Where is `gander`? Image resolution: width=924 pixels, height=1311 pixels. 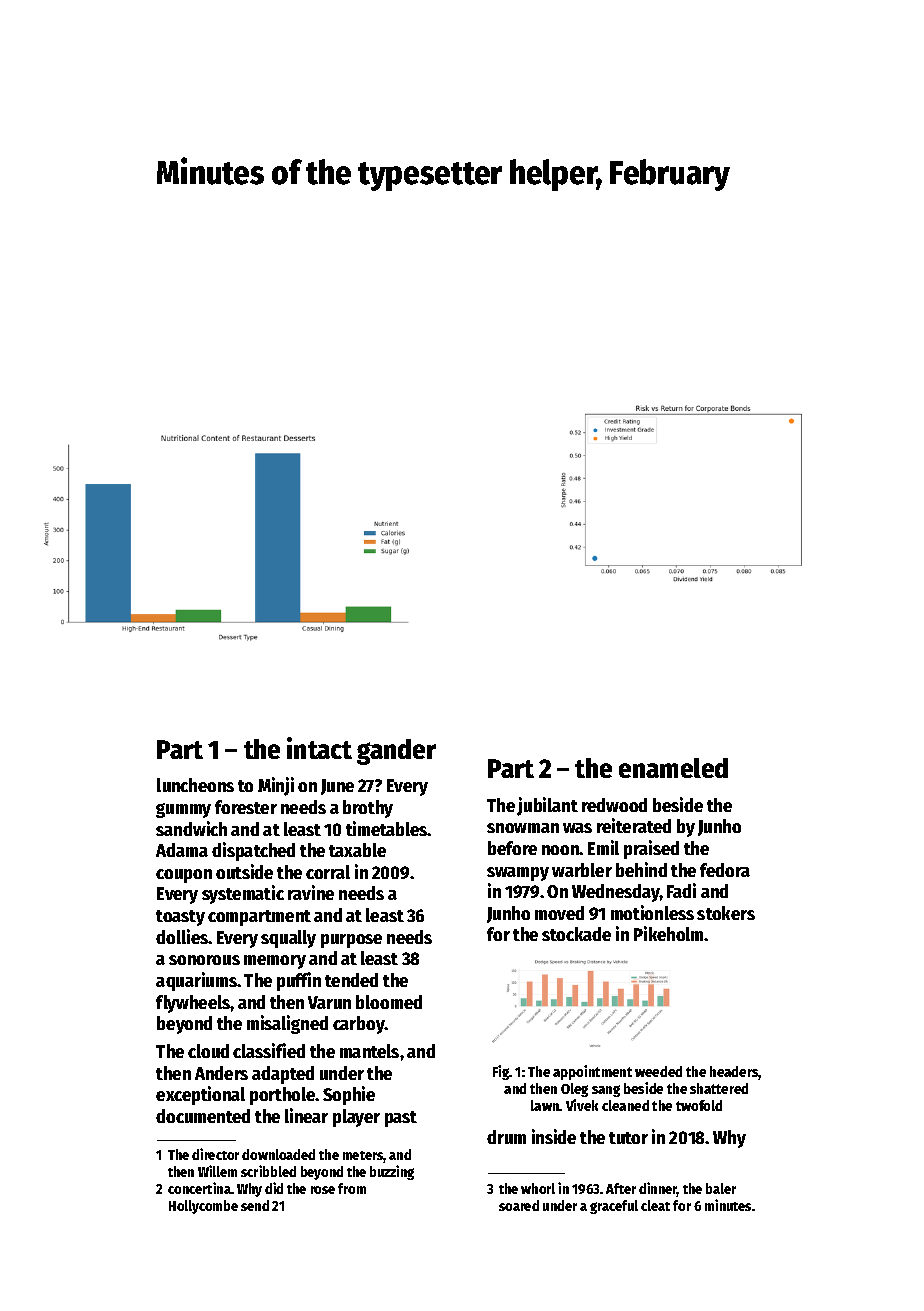 gander is located at coordinates (396, 752).
